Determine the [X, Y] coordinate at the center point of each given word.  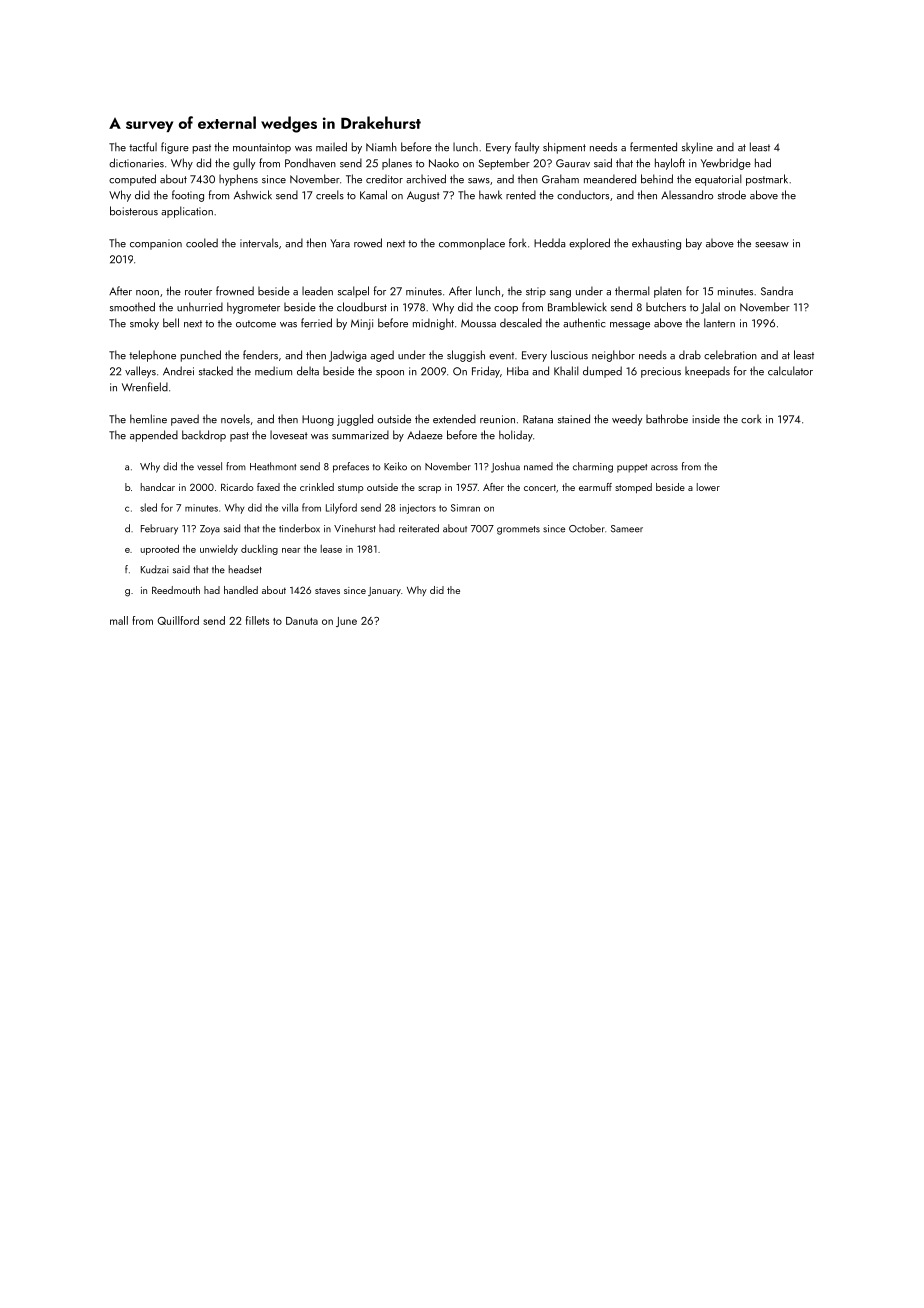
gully [244, 164]
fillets [257, 620]
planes [397, 164]
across [664, 468]
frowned [235, 291]
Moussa [478, 323]
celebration [730, 355]
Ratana [538, 419]
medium [273, 371]
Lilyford [341, 508]
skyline [697, 148]
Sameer [627, 529]
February [159, 529]
